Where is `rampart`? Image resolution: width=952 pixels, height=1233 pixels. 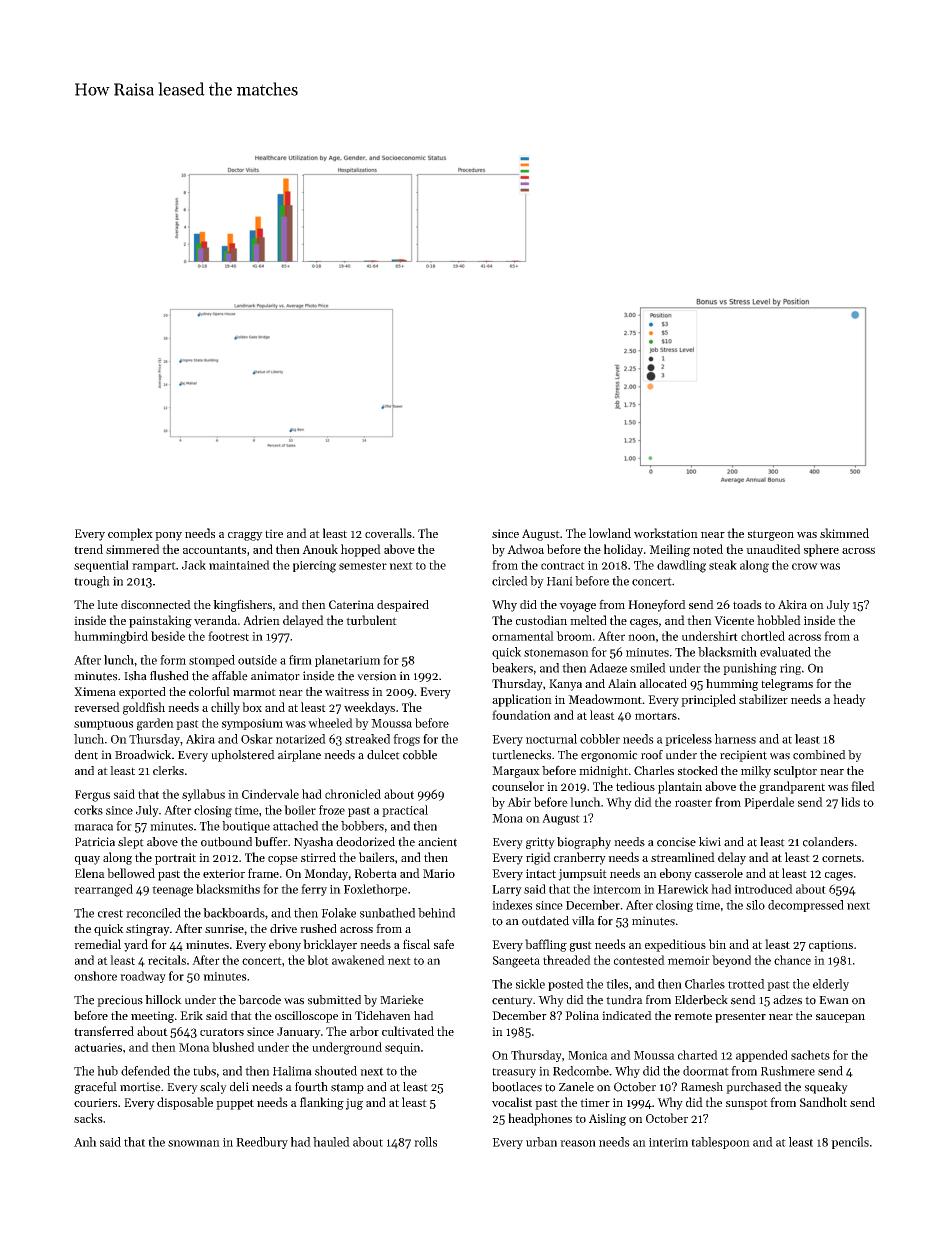 rampart is located at coordinates (154, 567).
